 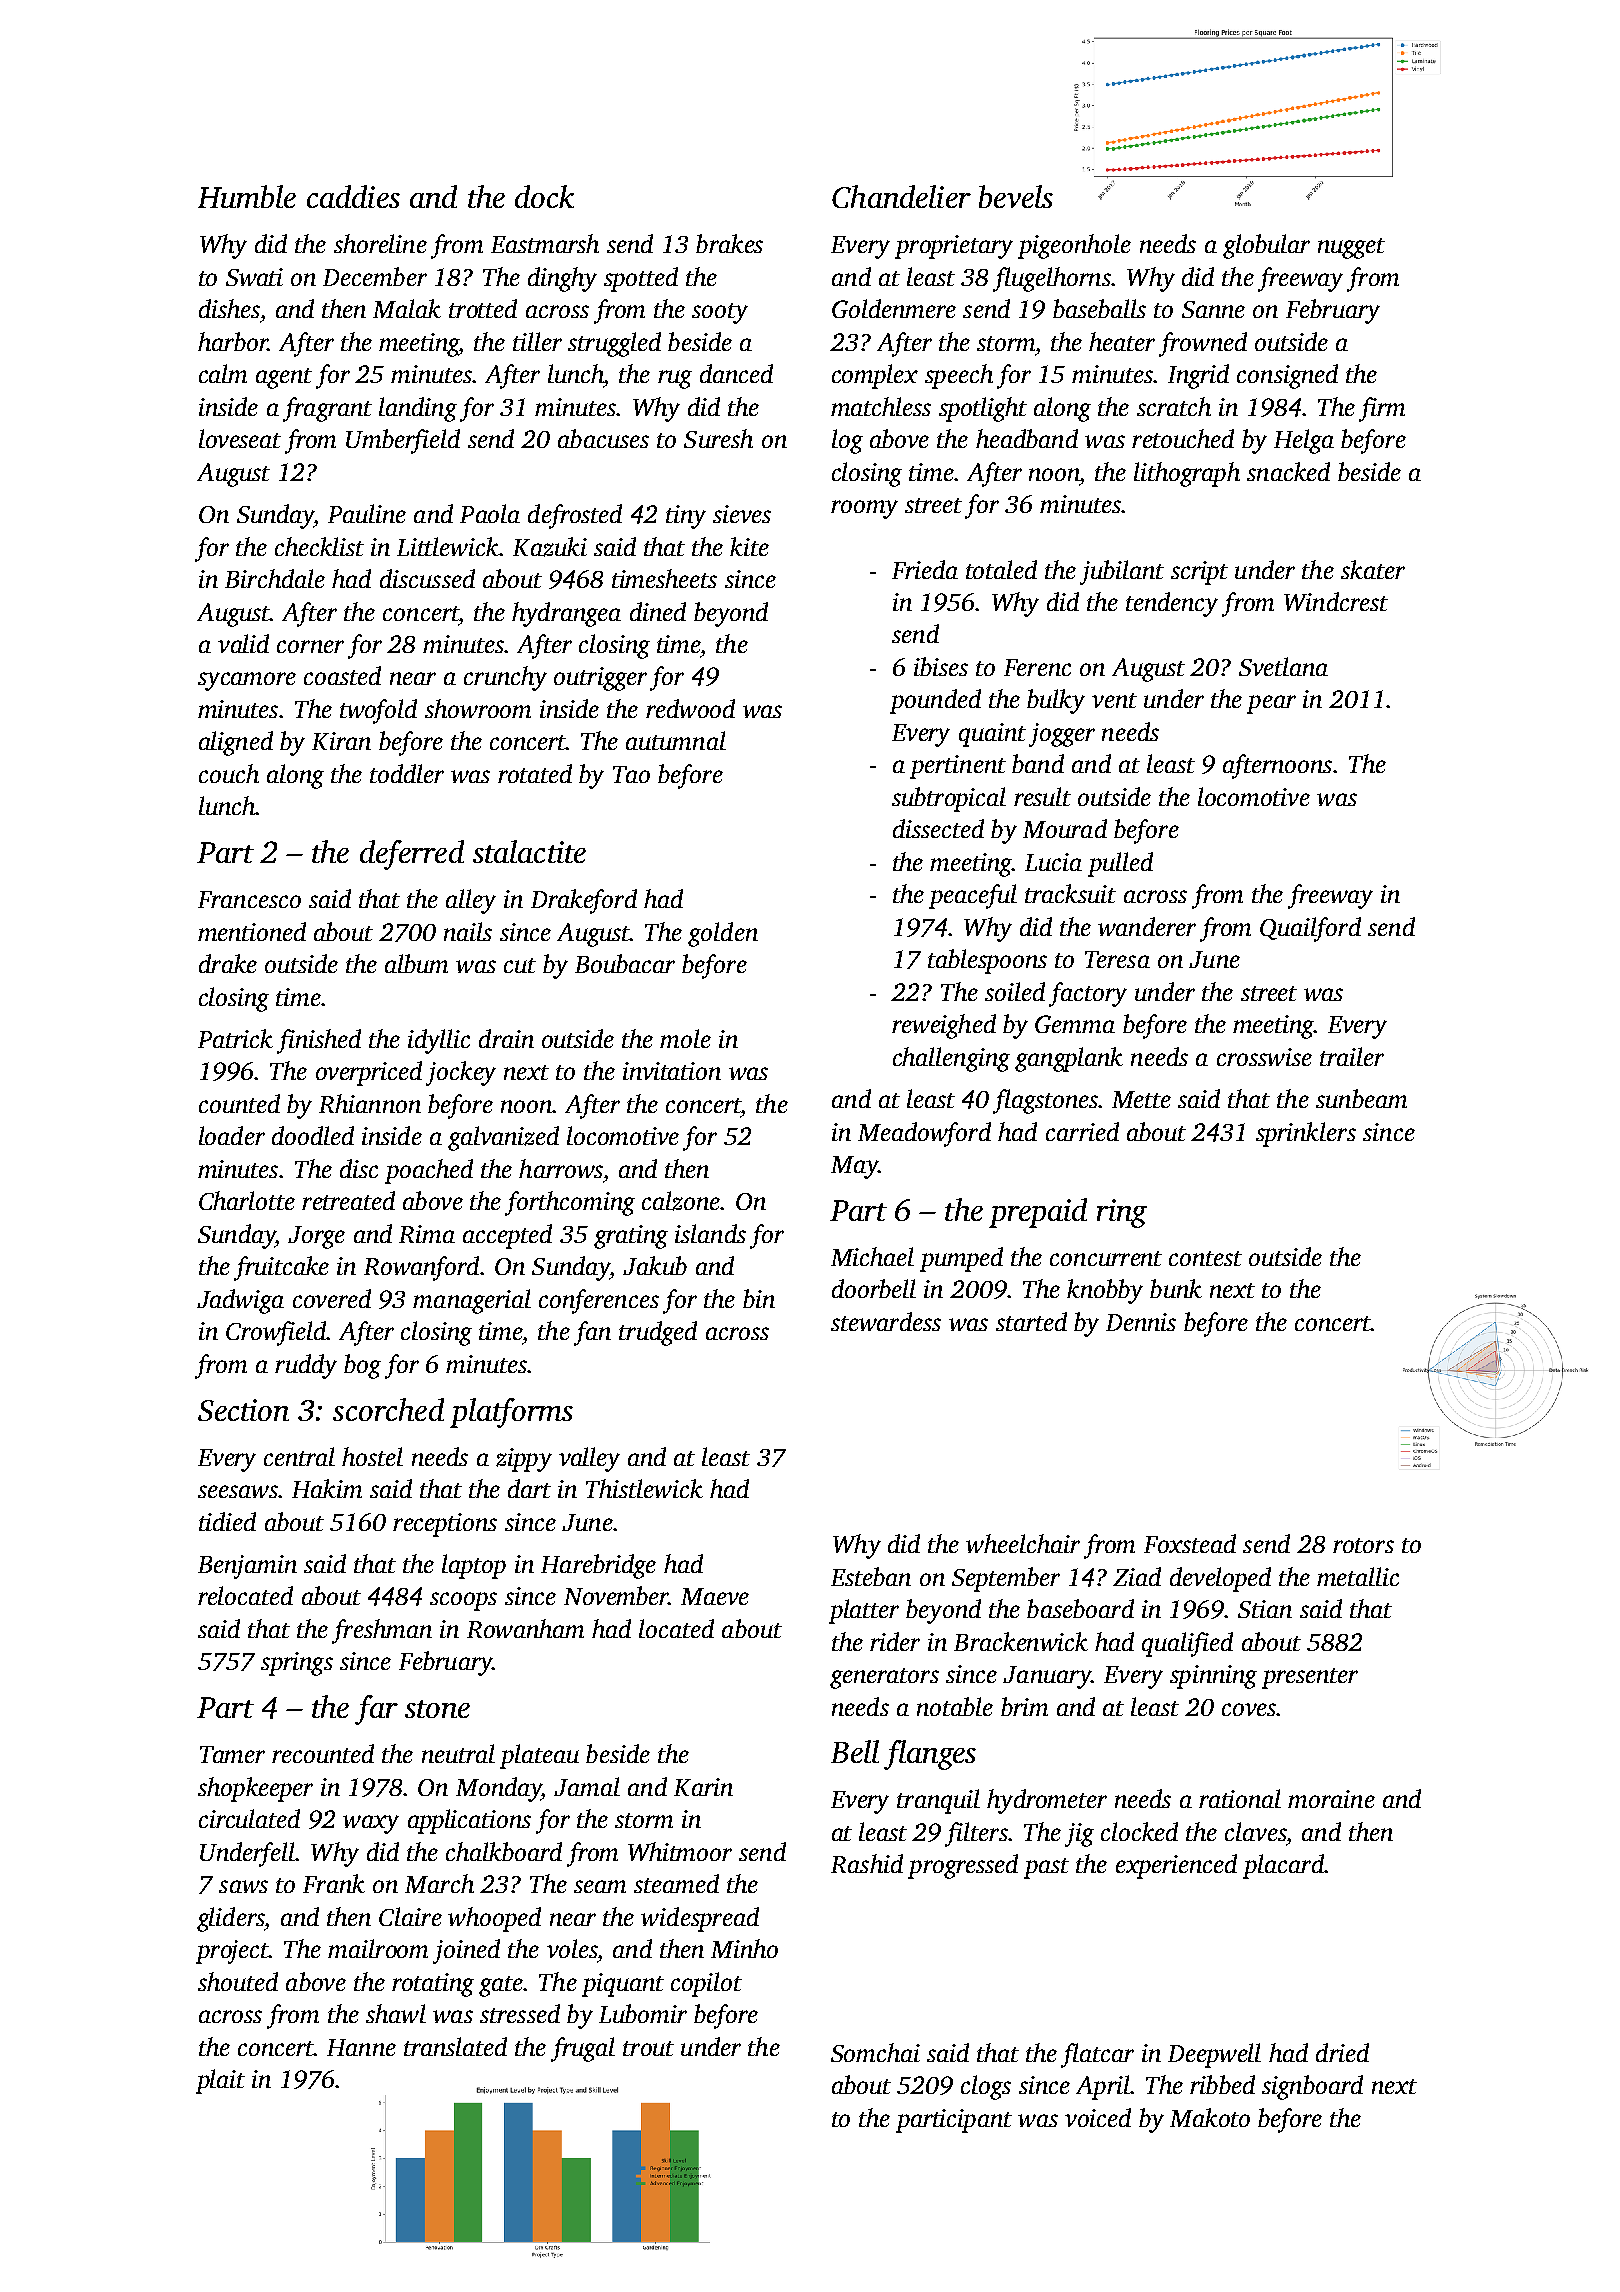 I want to click on Mette, so click(x=1141, y=1099).
